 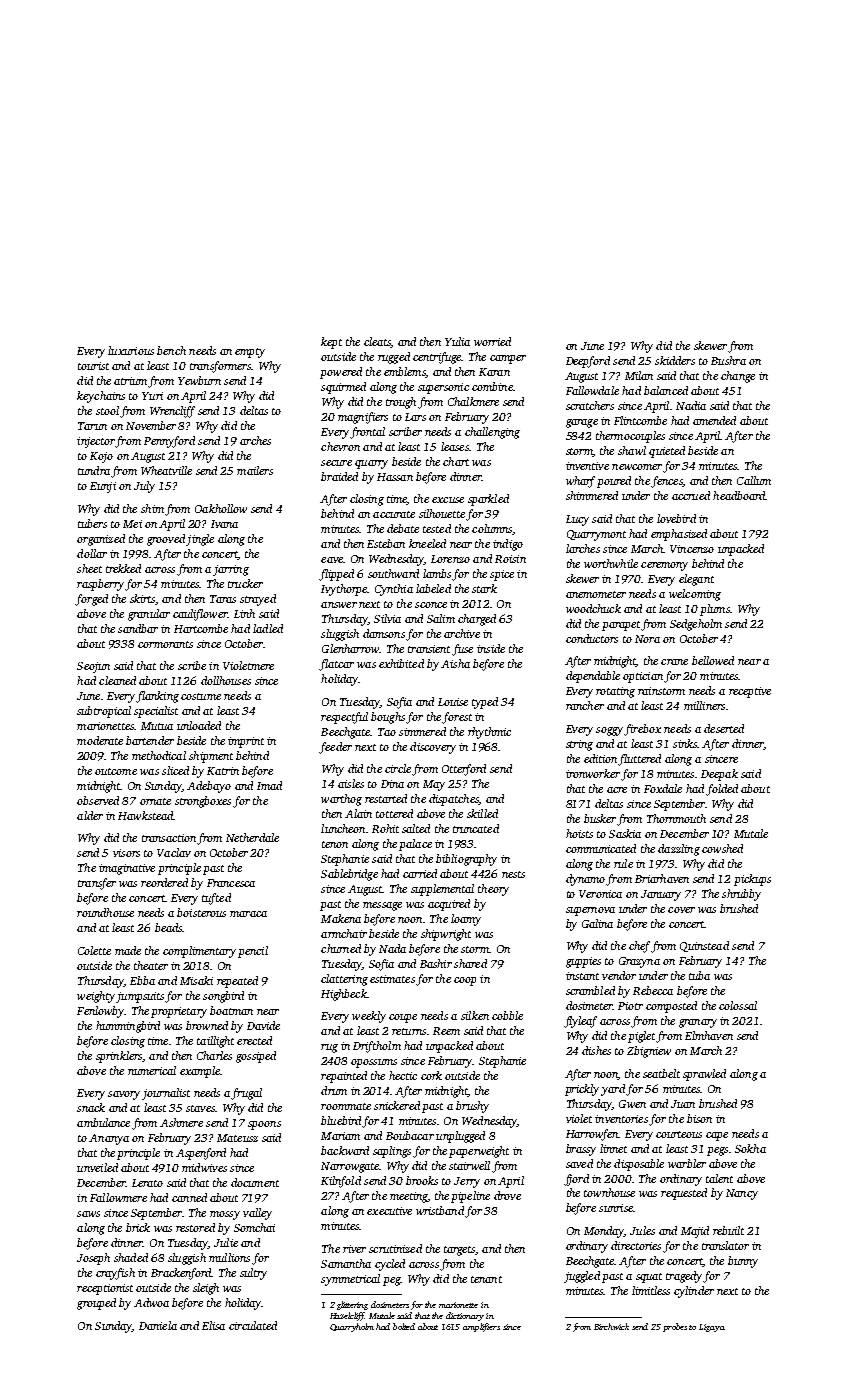 I want to click on Birchwick, so click(x=611, y=1326).
